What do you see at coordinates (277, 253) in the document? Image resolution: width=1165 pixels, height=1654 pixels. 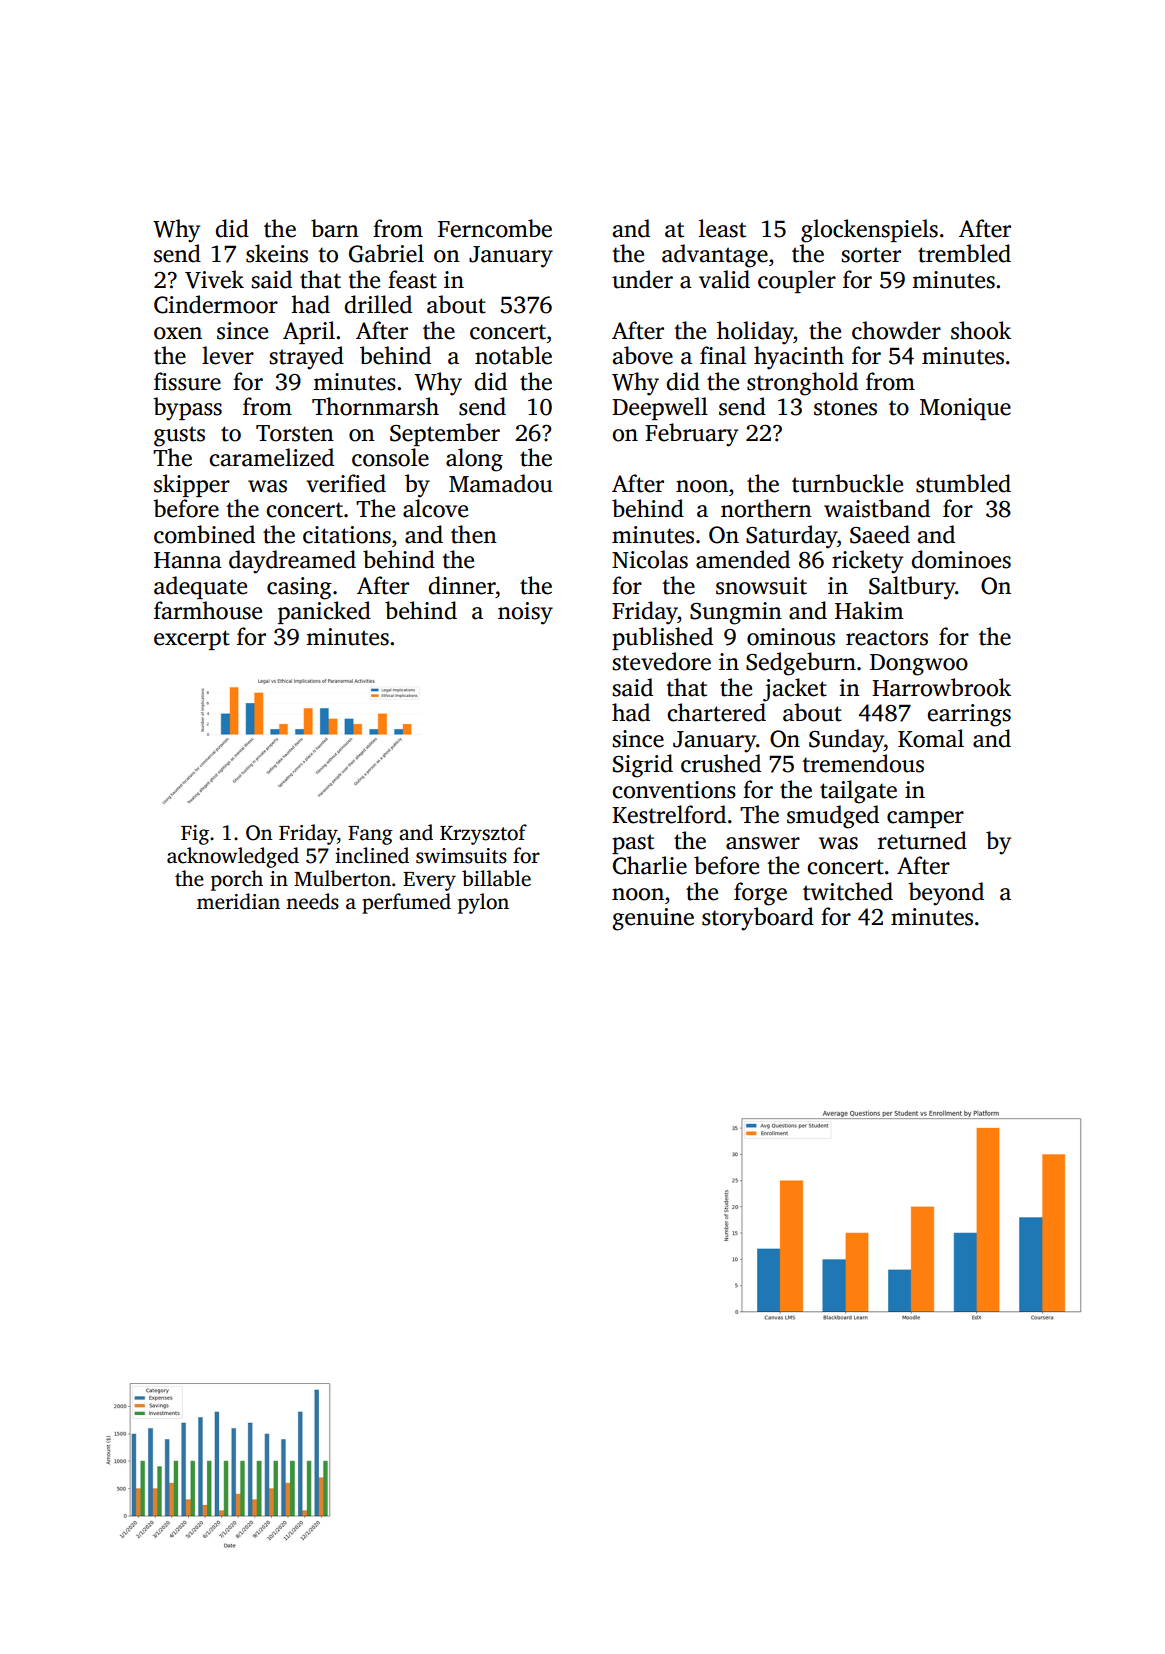 I see `skeins` at bounding box center [277, 253].
